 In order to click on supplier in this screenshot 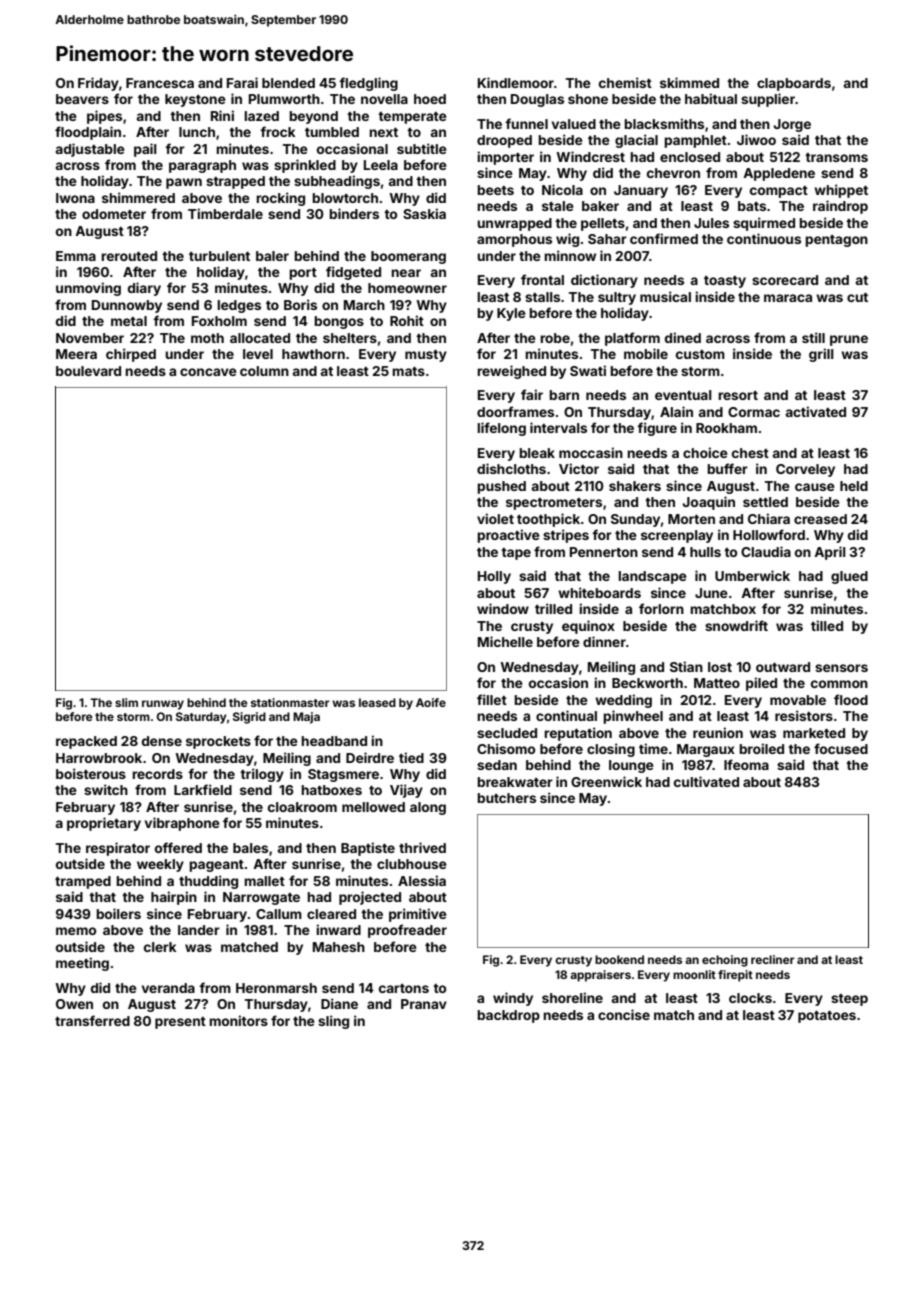, I will do `click(768, 100)`.
